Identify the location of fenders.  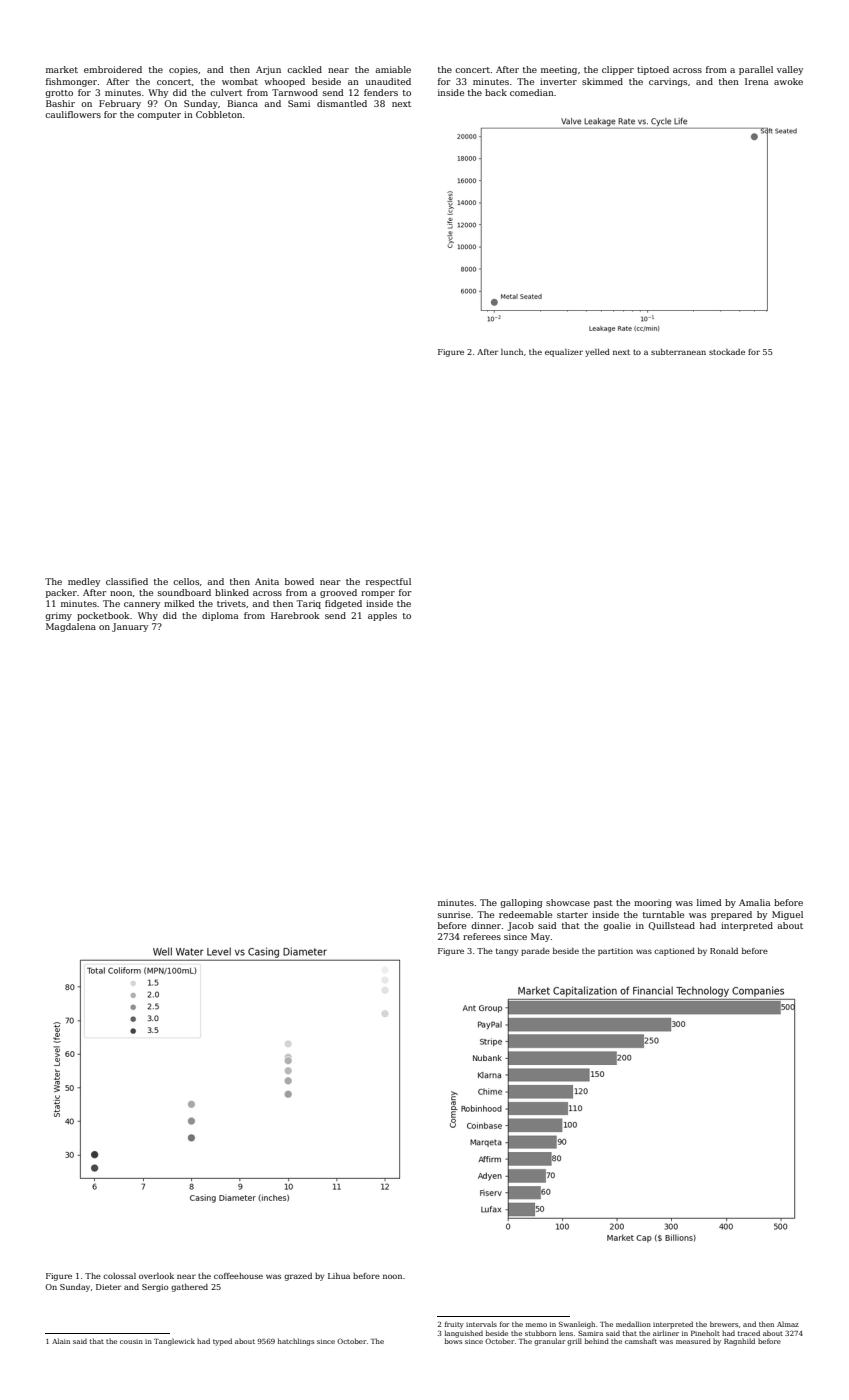
(381, 92).
